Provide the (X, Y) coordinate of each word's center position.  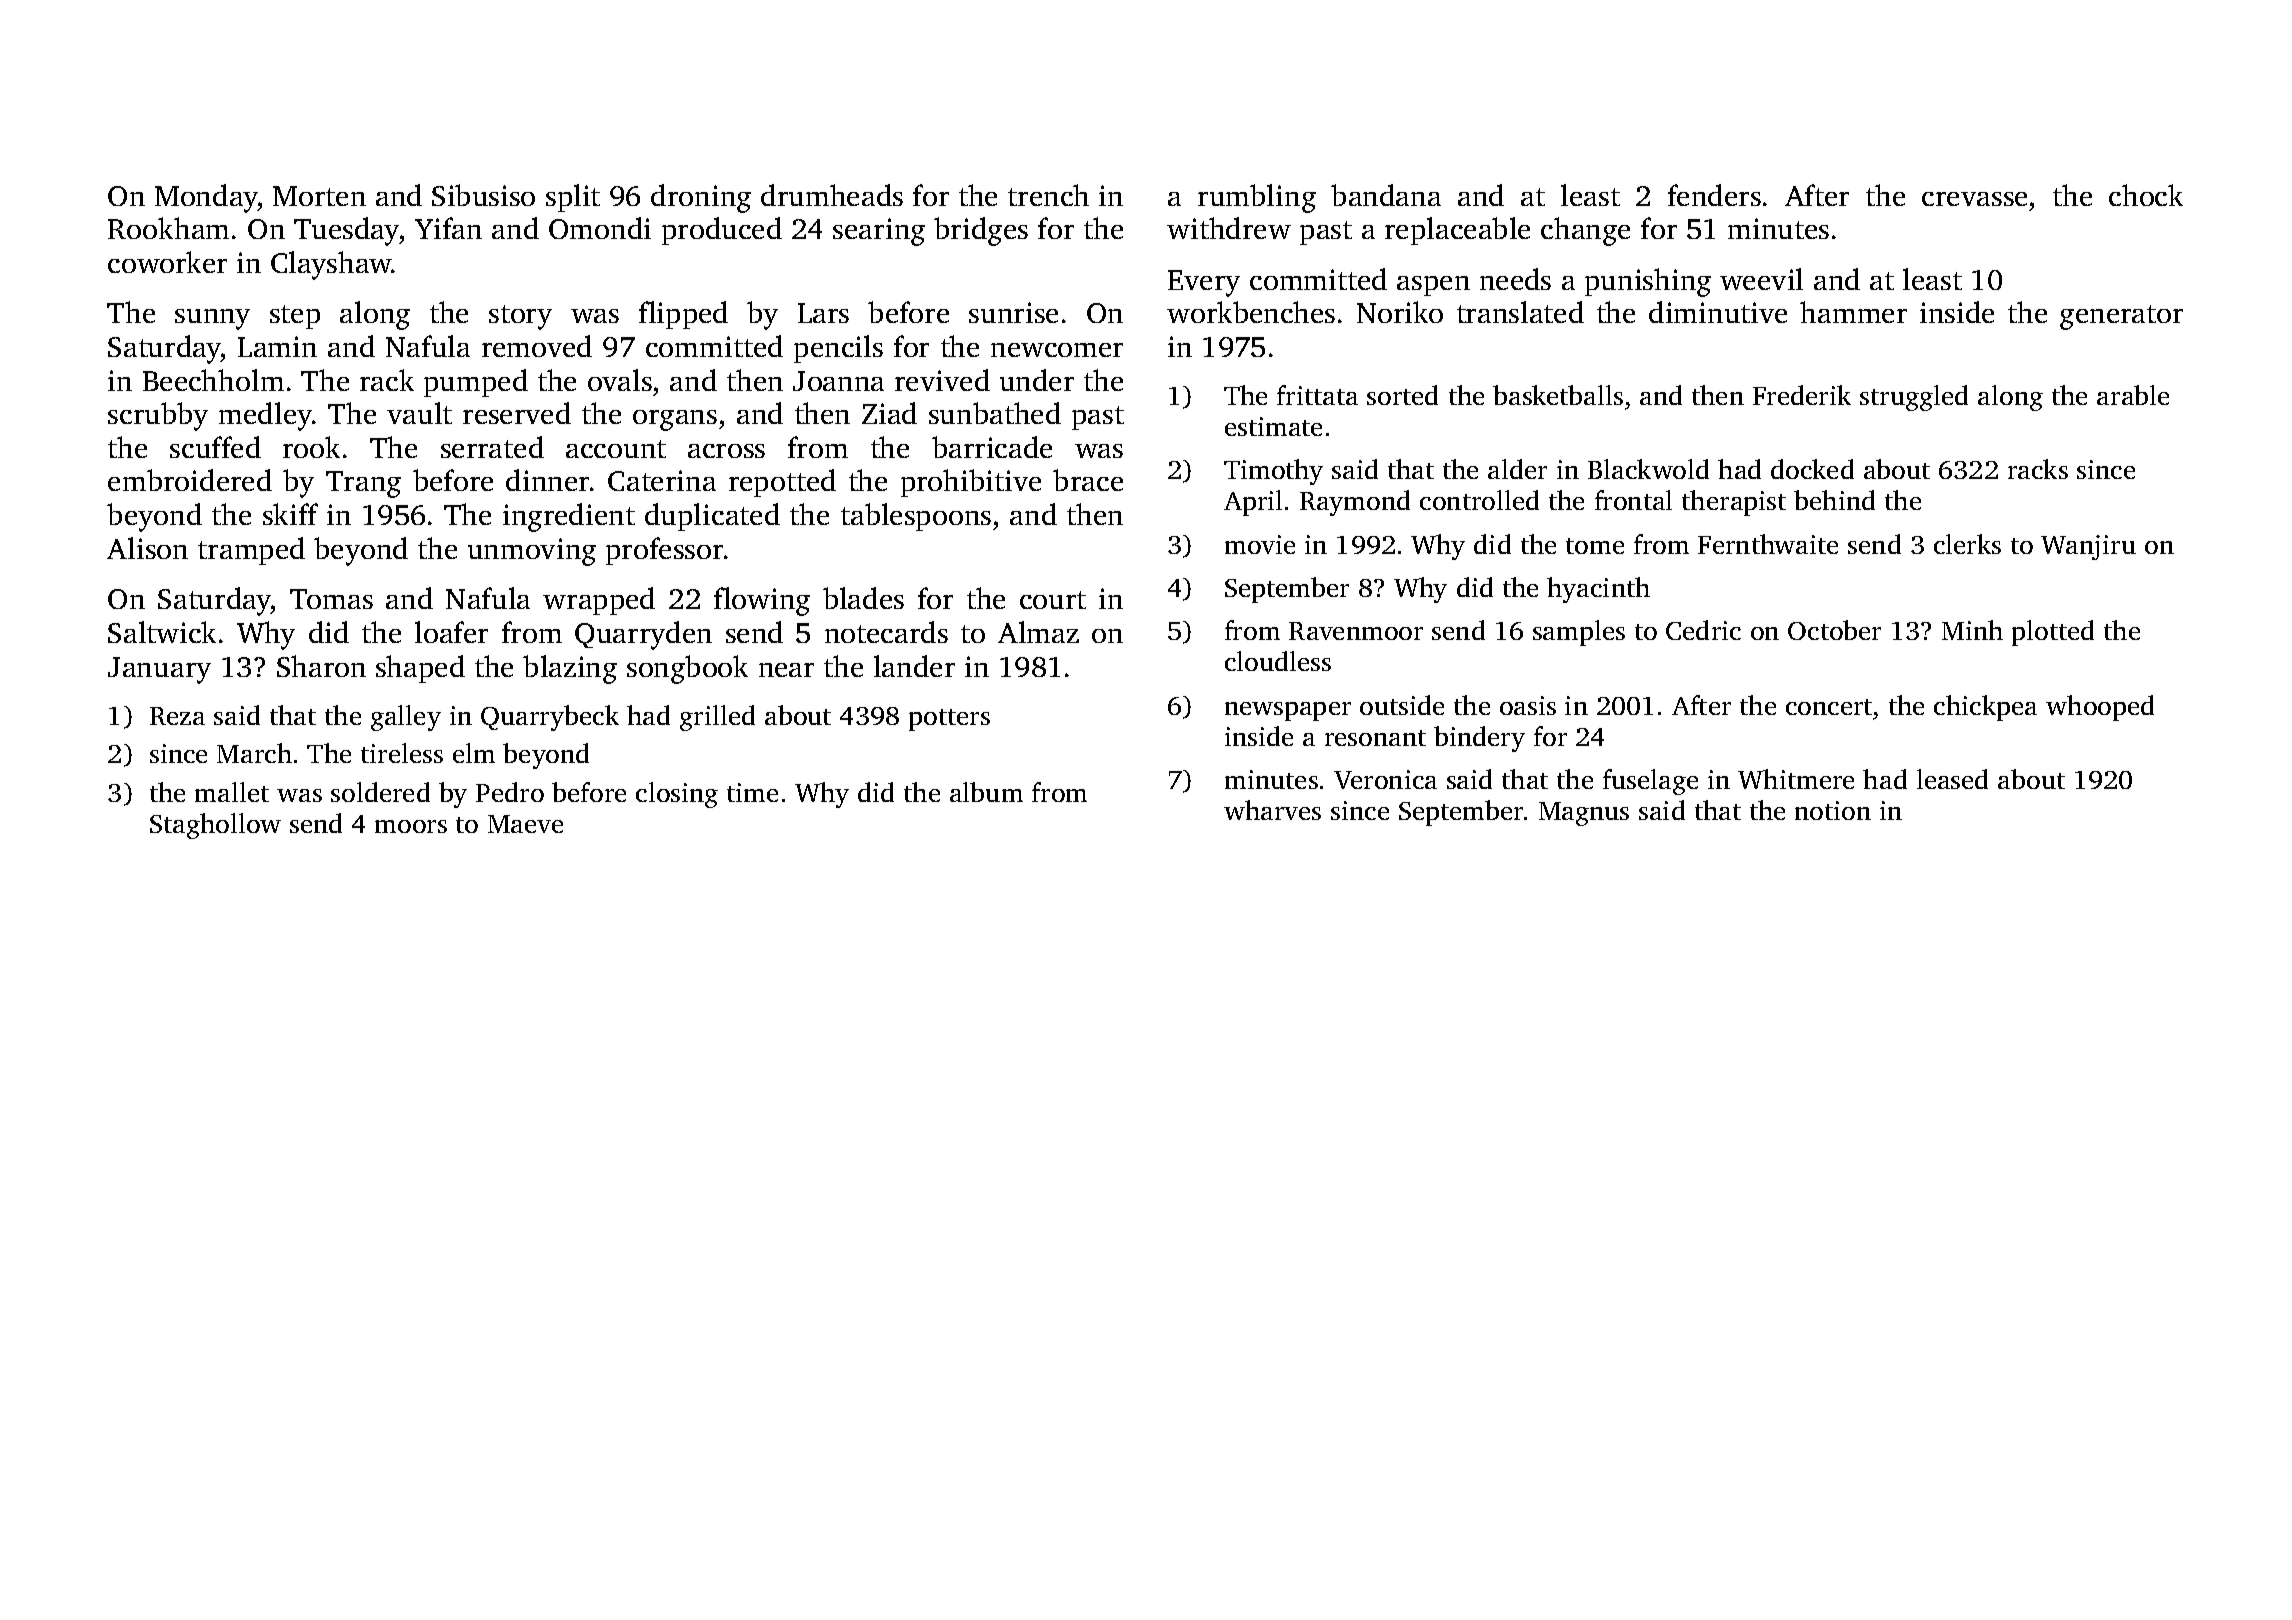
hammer (1853, 312)
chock (2146, 195)
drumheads (832, 195)
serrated (492, 447)
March (254, 753)
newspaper (1288, 711)
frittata (1317, 395)
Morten (319, 196)
